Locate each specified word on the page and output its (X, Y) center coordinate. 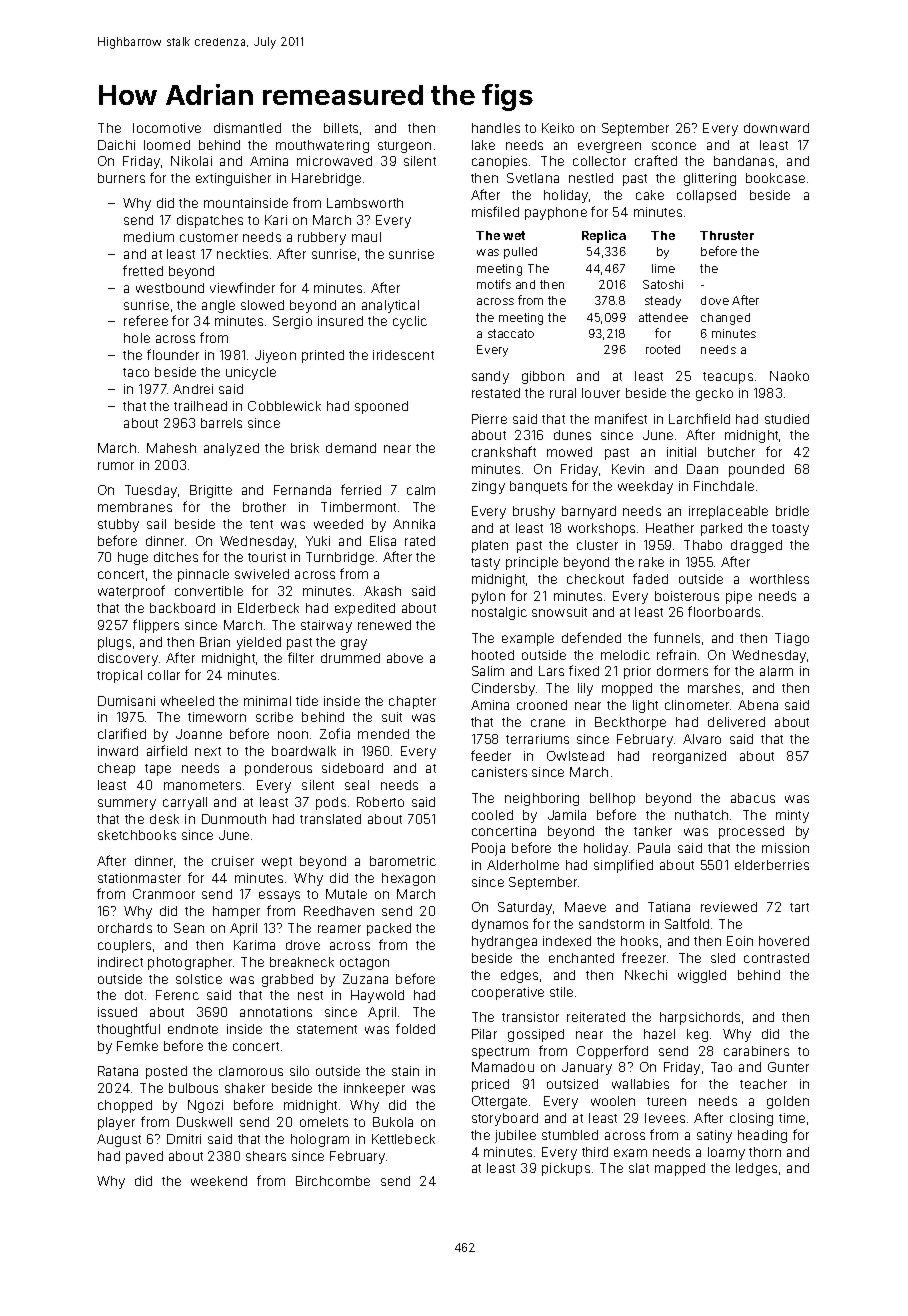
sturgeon (404, 147)
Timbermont (358, 507)
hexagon (408, 879)
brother (264, 507)
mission (785, 848)
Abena (758, 705)
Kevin (628, 469)
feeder (491, 755)
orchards (125, 928)
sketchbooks (137, 835)
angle (218, 306)
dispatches (210, 221)
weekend (219, 1181)
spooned (381, 407)
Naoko (789, 376)
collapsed (706, 196)
